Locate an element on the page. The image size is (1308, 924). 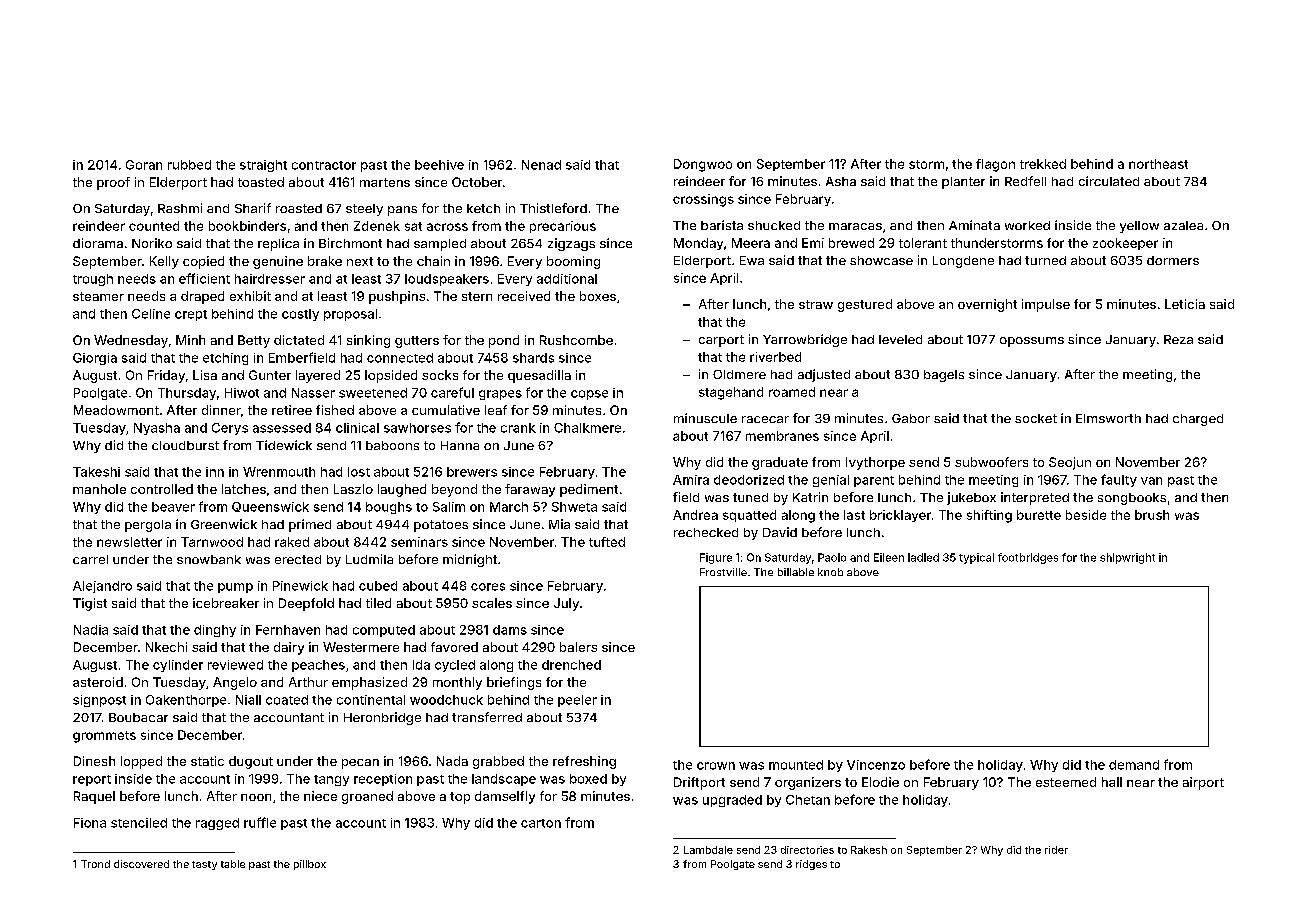
subwoofers is located at coordinates (991, 462).
